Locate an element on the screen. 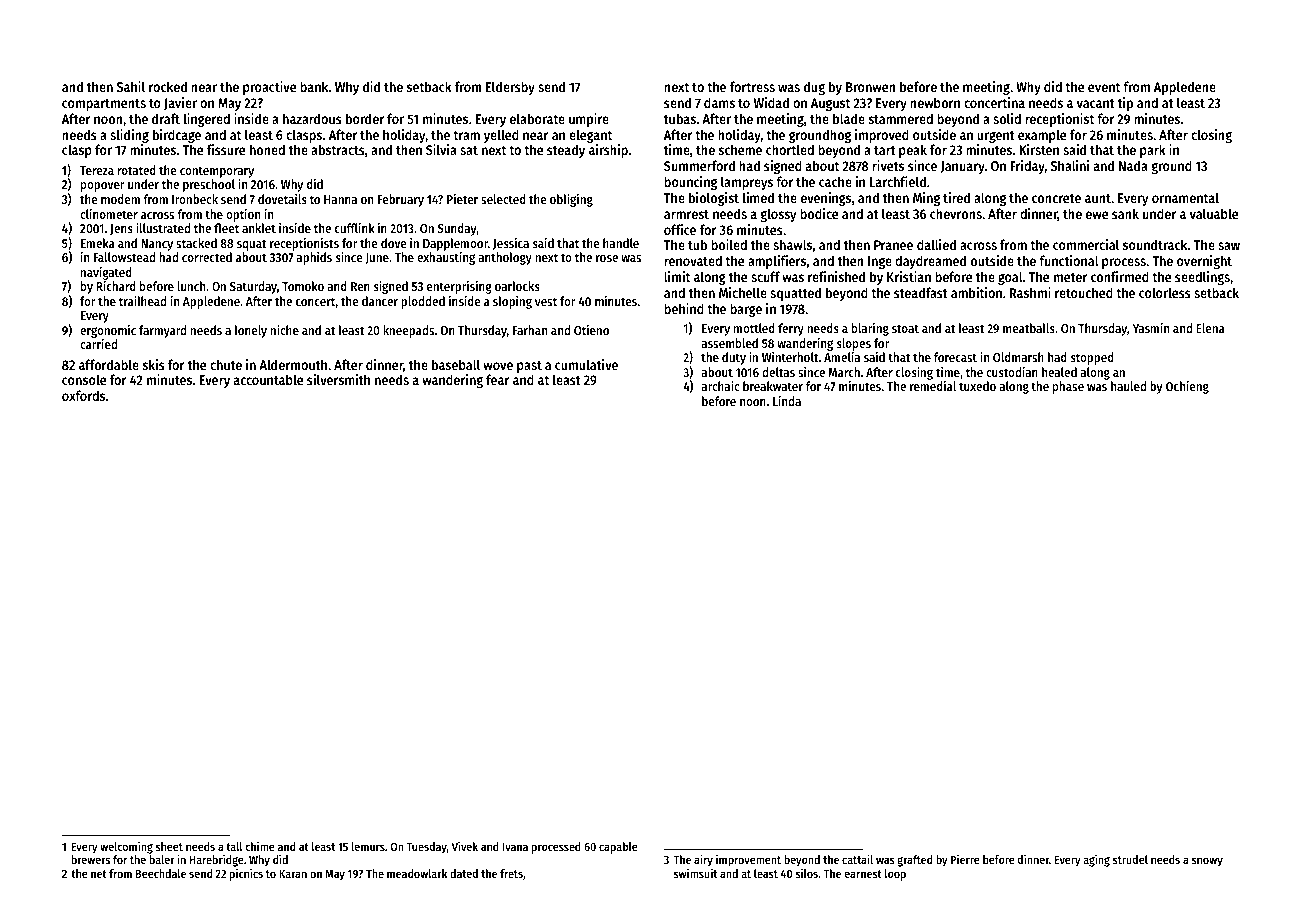 Image resolution: width=1308 pixels, height=924 pixels. forecast is located at coordinates (955, 357).
